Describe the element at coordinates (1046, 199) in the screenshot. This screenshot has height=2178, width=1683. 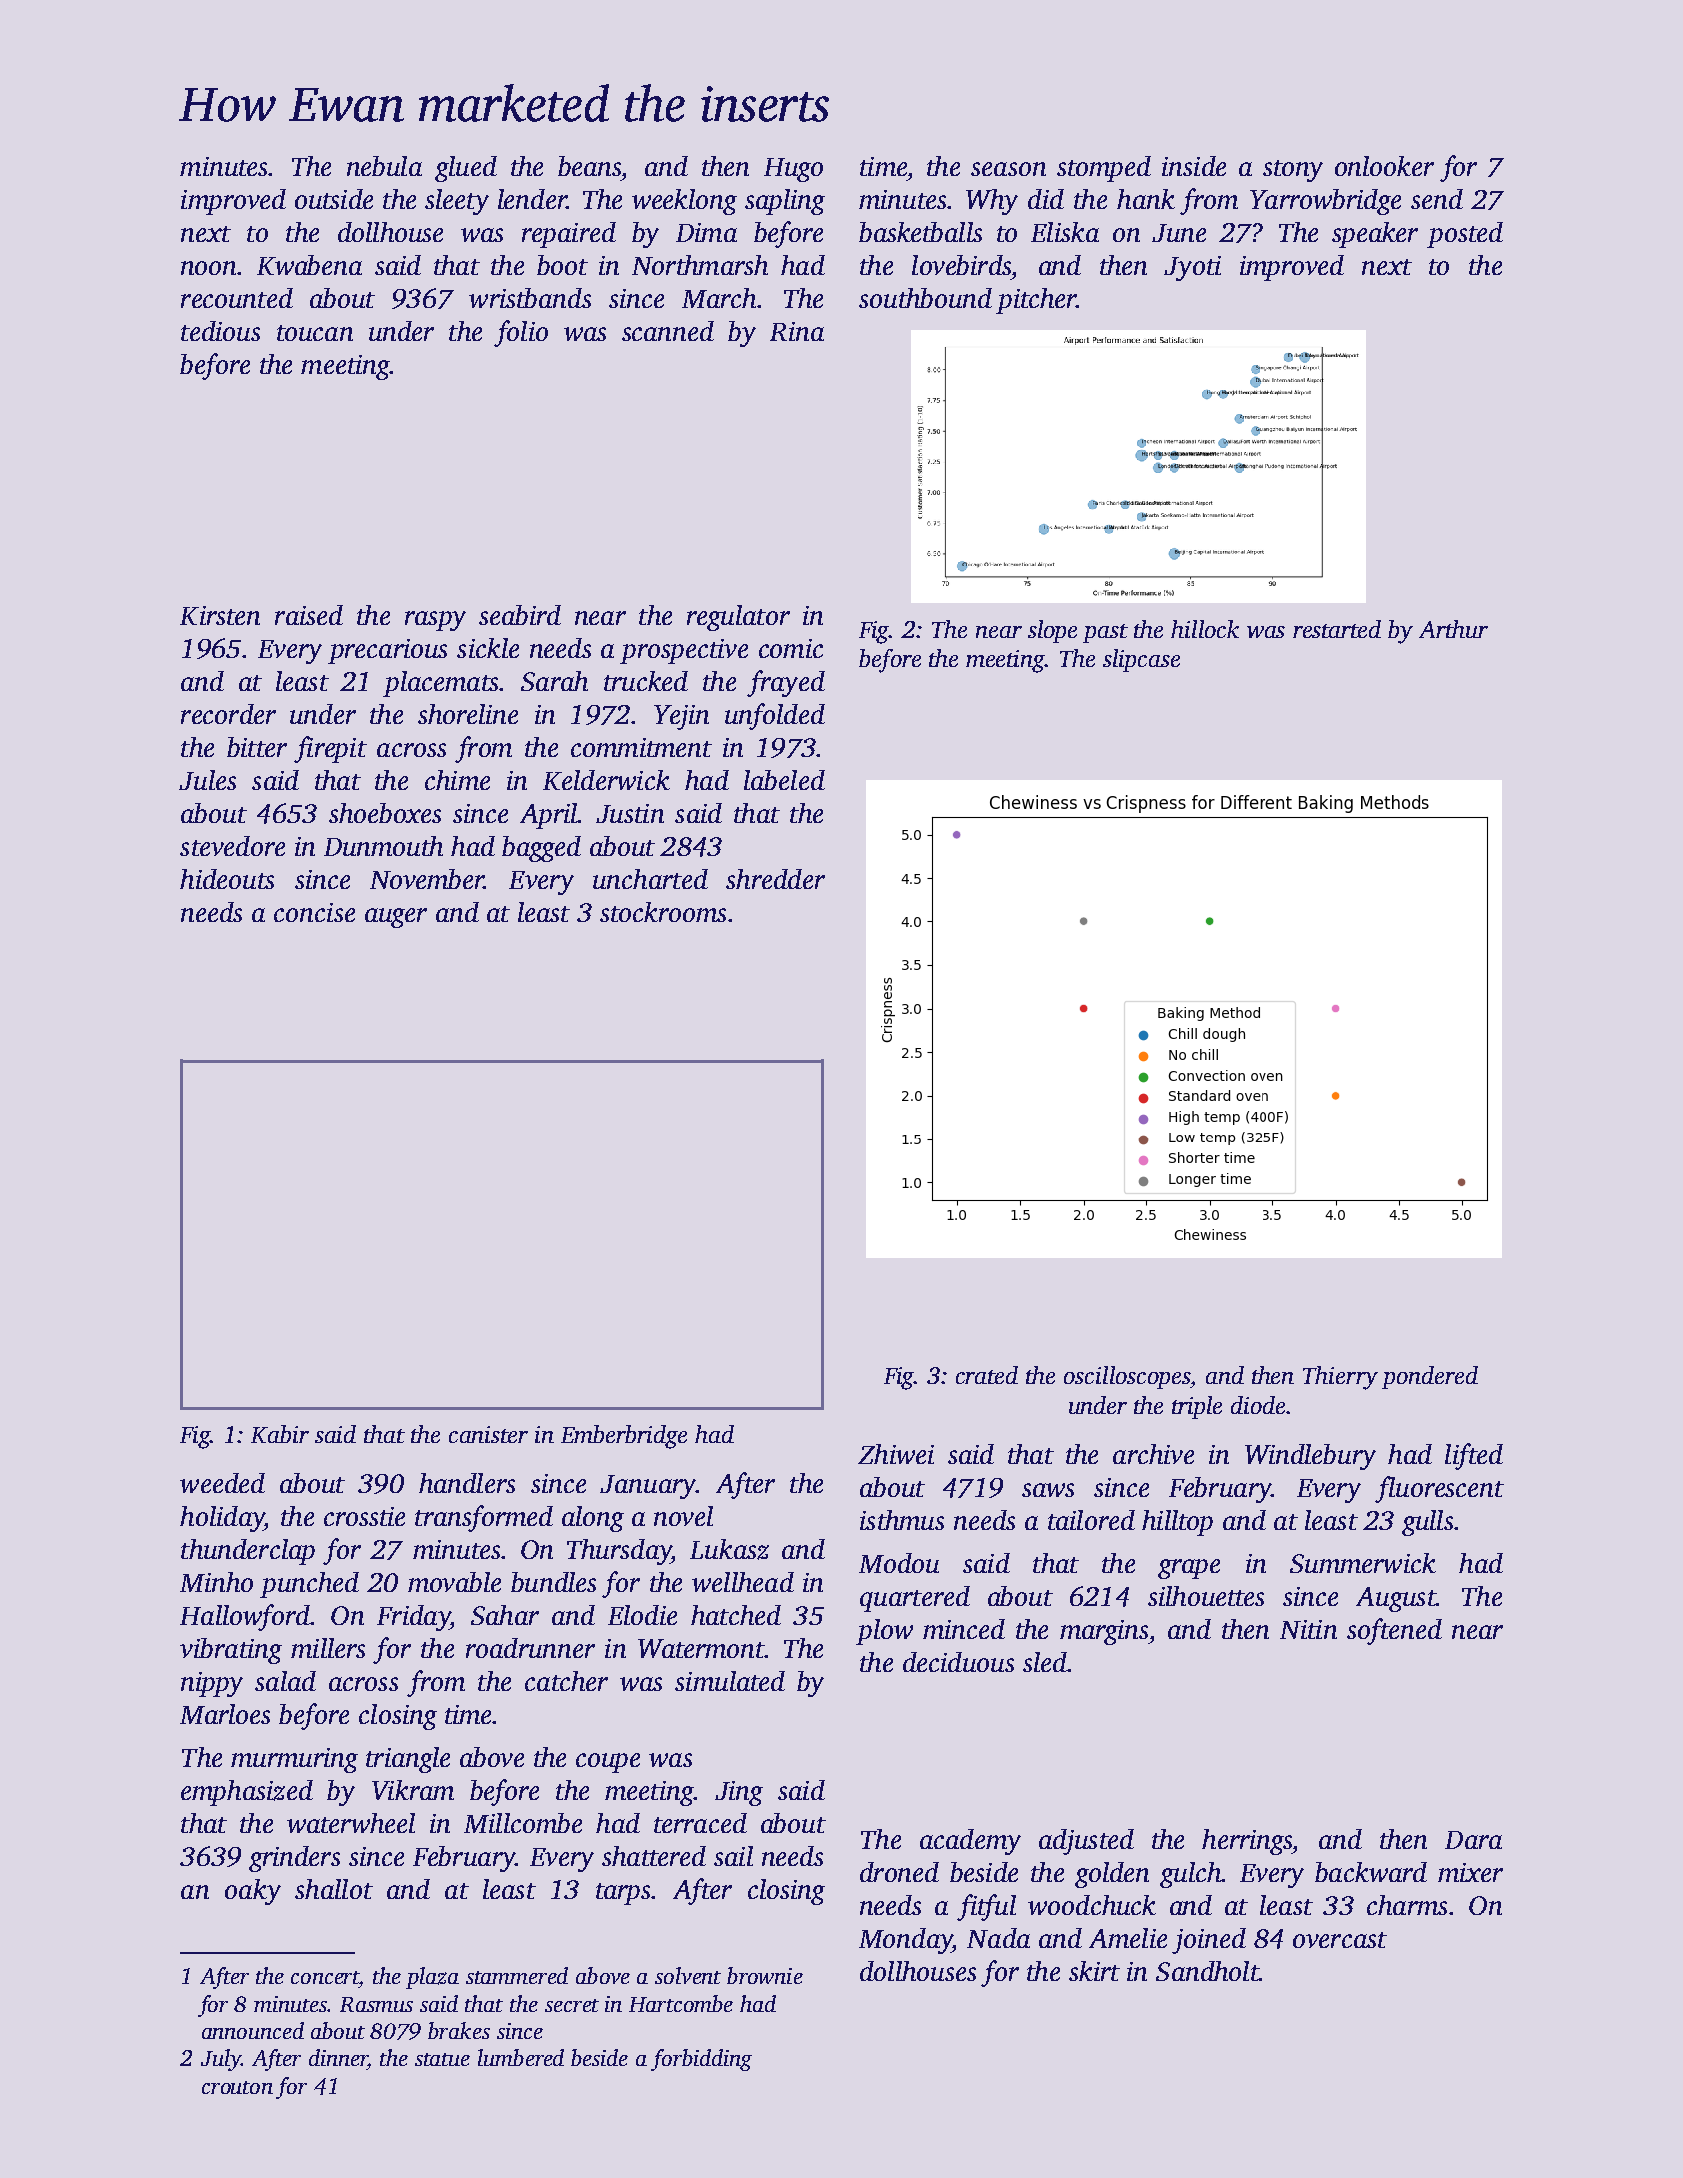
I see `did` at that location.
